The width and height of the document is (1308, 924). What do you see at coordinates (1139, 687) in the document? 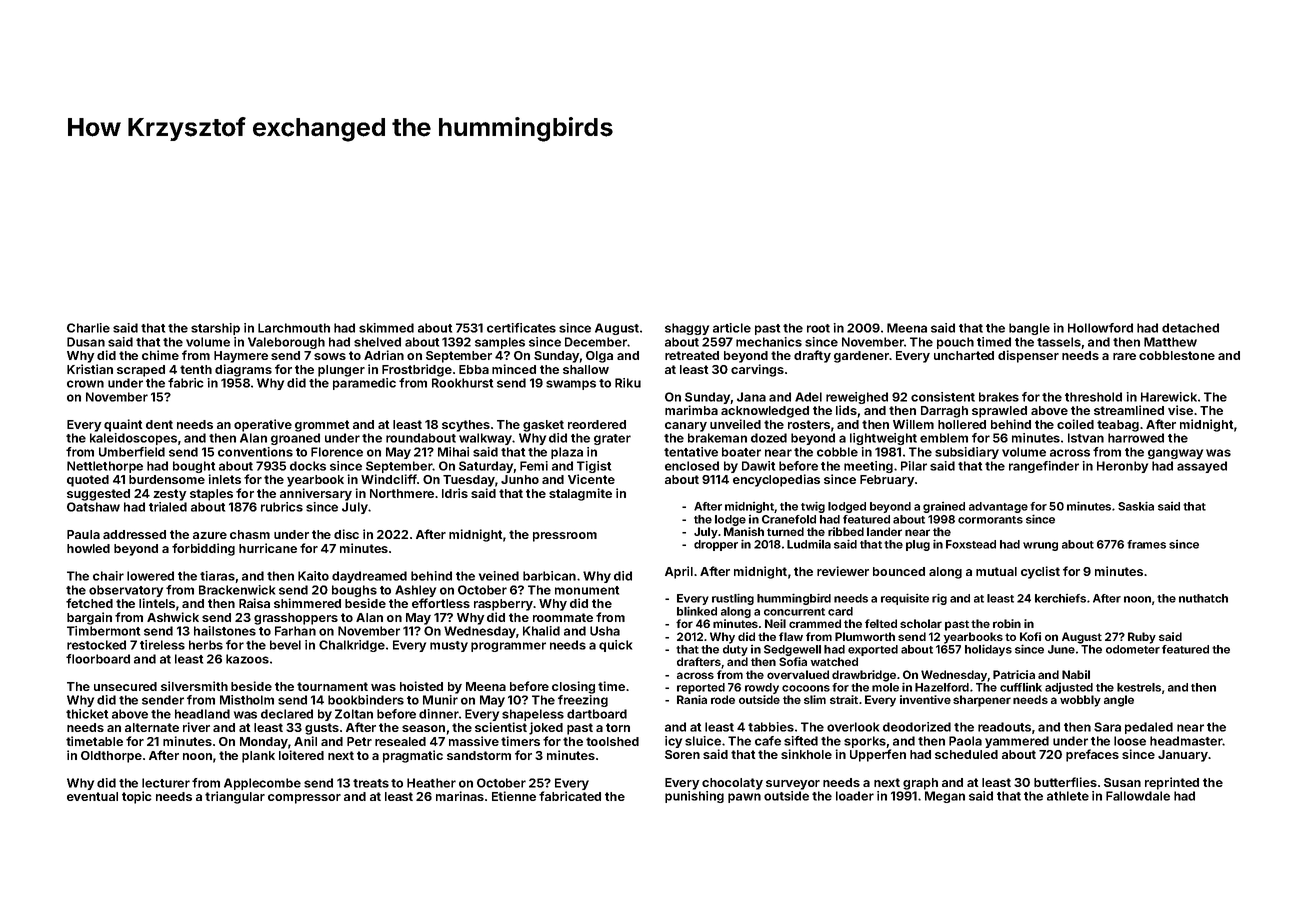
I see `kestrels` at bounding box center [1139, 687].
